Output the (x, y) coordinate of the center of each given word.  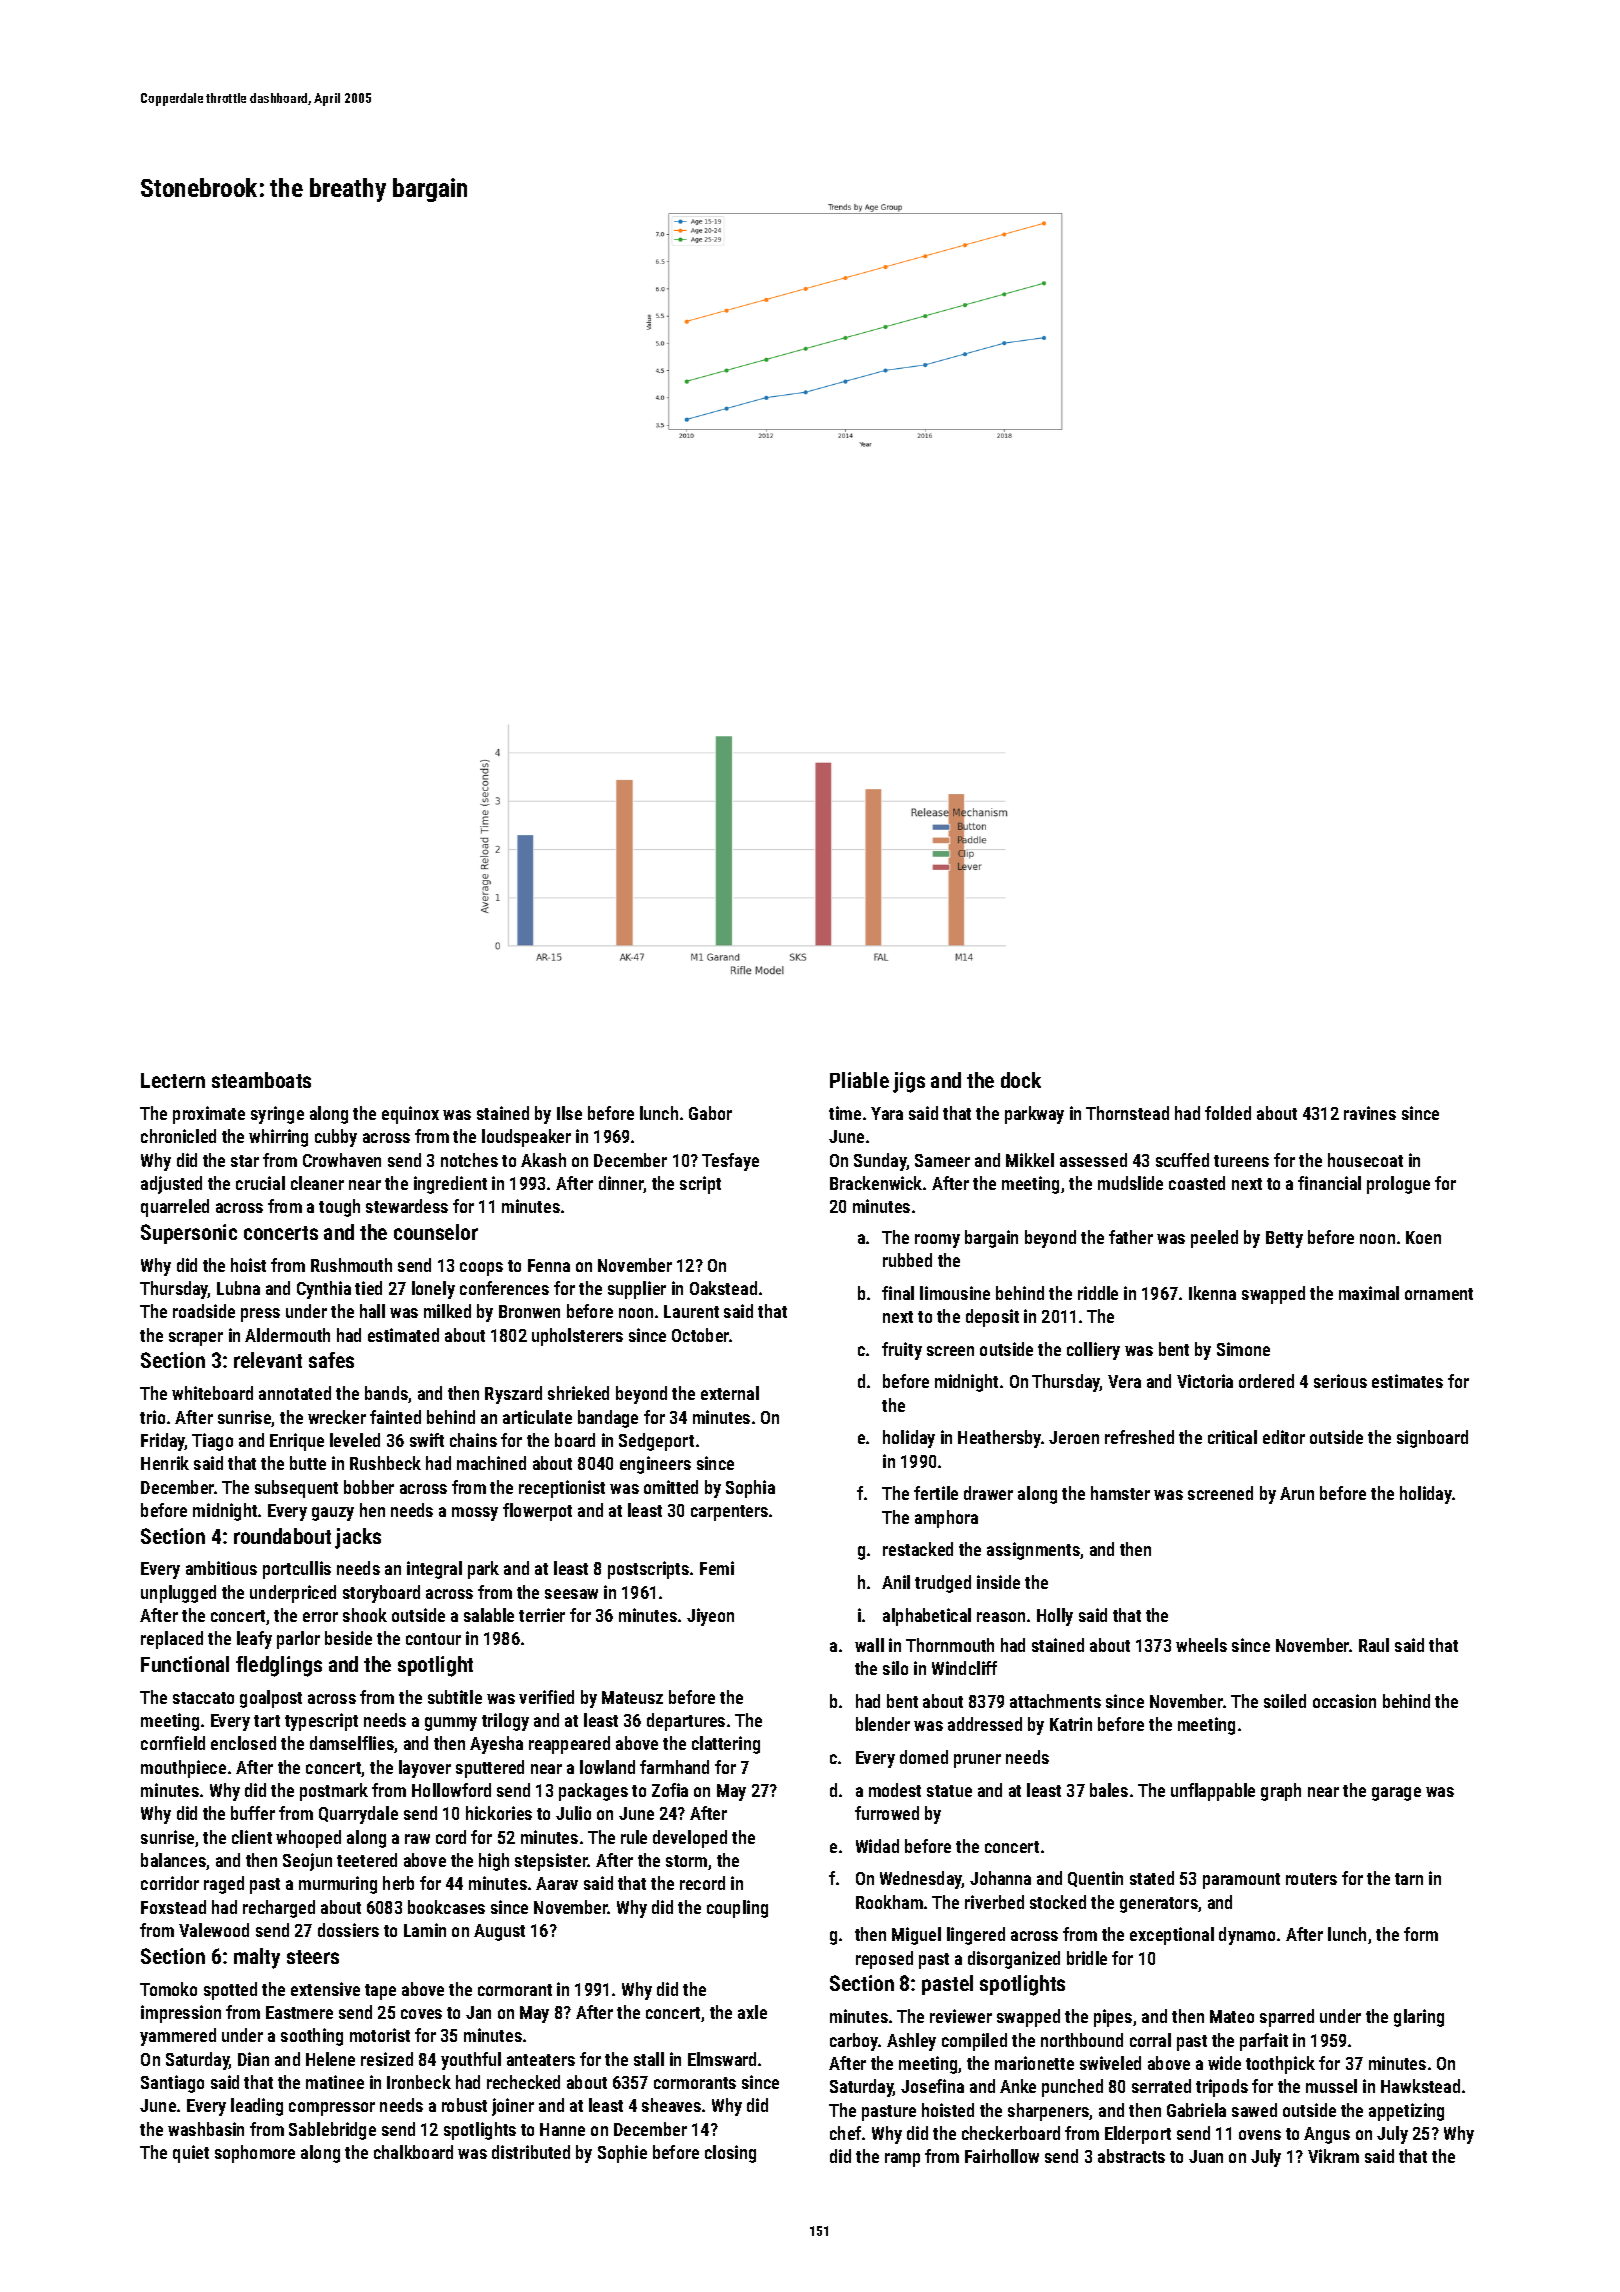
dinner (621, 1184)
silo (895, 1668)
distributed (531, 2152)
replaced (172, 1640)
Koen (1423, 1237)
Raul (1374, 1645)
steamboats (261, 1080)
